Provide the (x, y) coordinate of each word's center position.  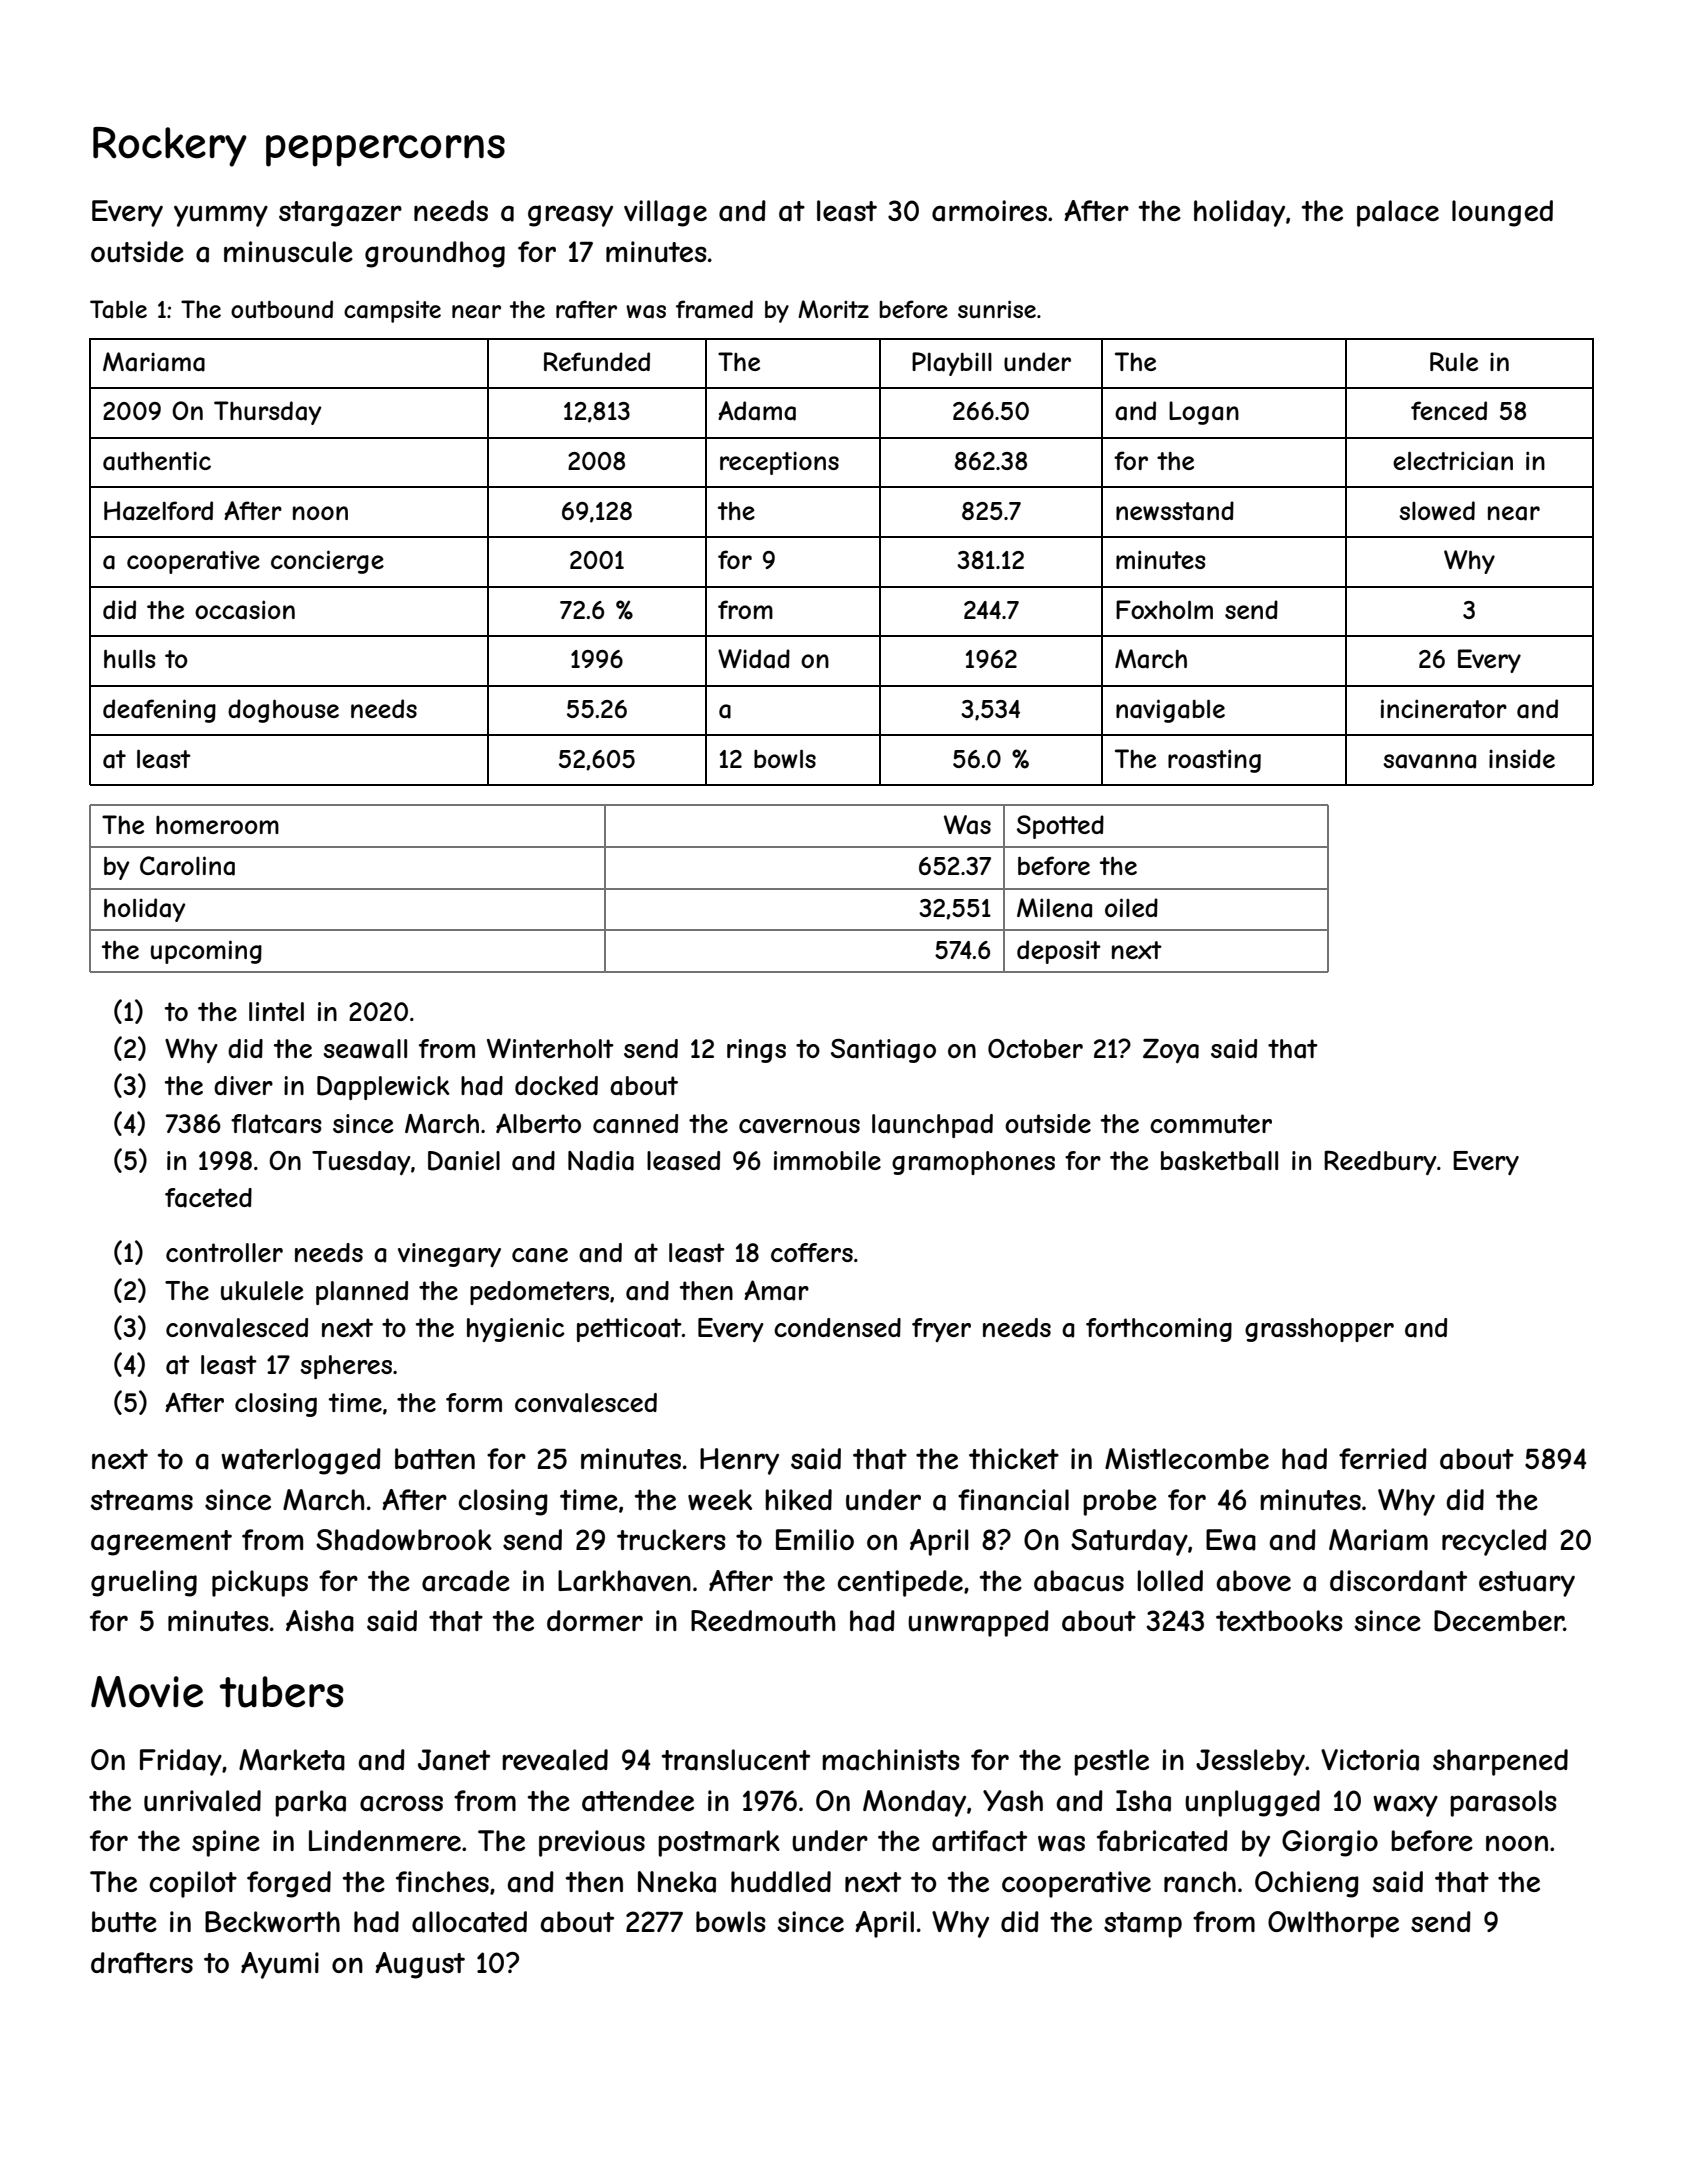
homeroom (217, 825)
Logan (1204, 413)
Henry (739, 1461)
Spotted (1060, 827)
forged (289, 1884)
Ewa (1231, 1540)
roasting (1214, 761)
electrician (1453, 461)
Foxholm (1164, 609)
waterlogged (301, 1461)
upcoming (206, 952)
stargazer (340, 214)
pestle (1111, 1762)
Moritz (833, 309)
